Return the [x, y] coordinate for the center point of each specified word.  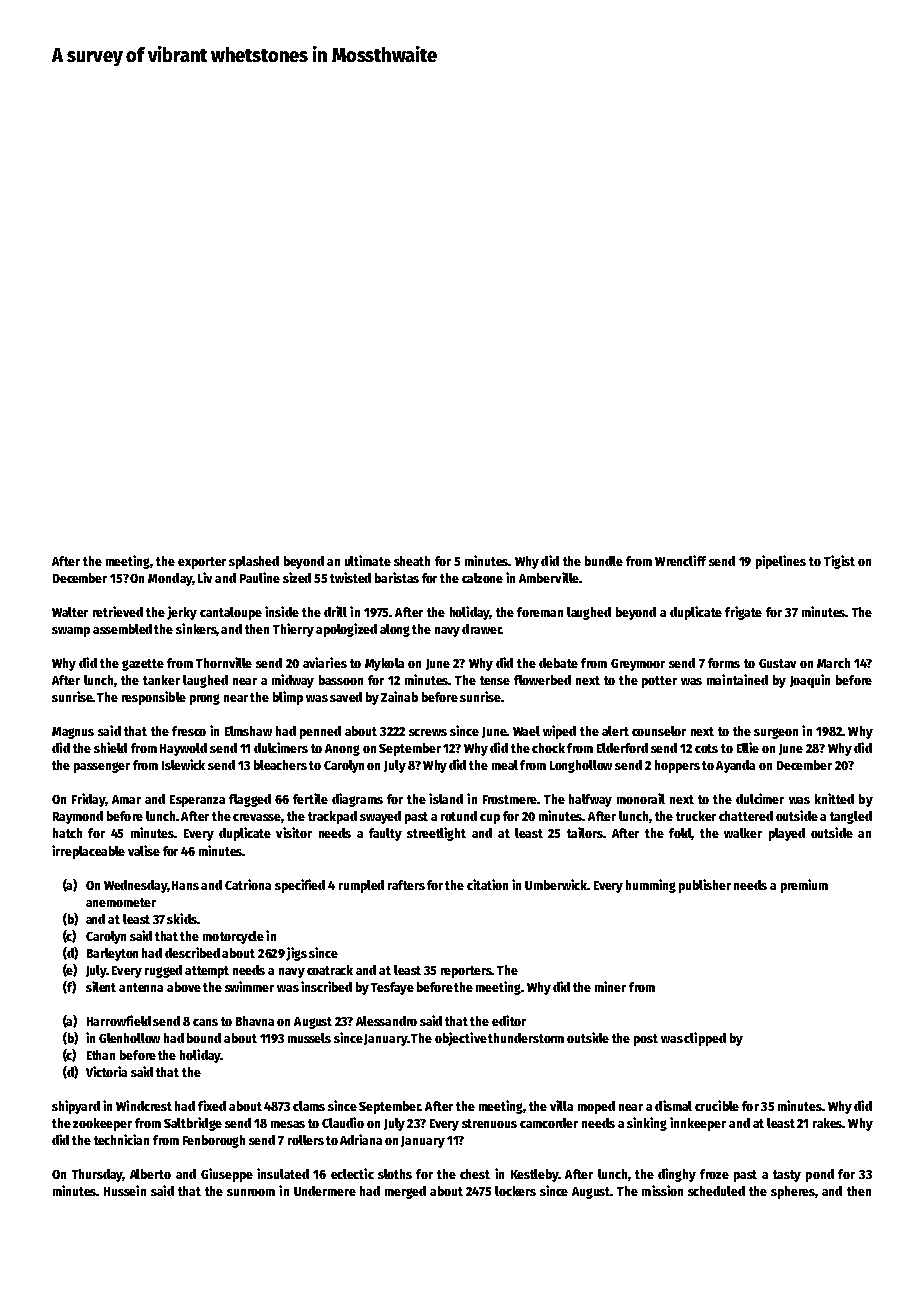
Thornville [224, 662]
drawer [481, 629]
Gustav [777, 663]
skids [182, 918]
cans [205, 1022]
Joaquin [810, 681]
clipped [705, 1039]
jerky [182, 613]
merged [405, 1192]
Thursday [97, 1175]
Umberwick [556, 884]
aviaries [325, 662]
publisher [705, 886]
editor [509, 1020]
